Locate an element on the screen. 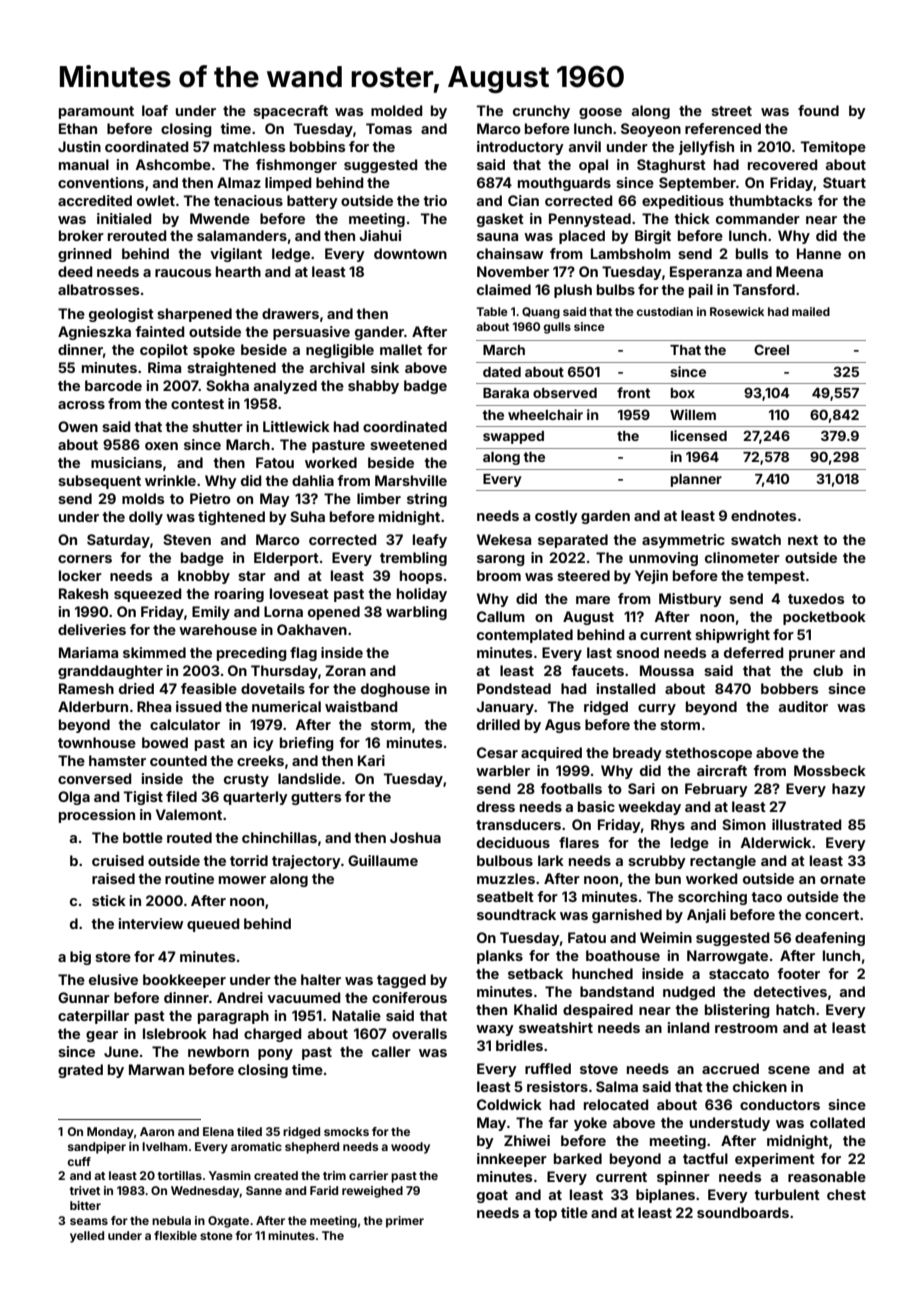  procession is located at coordinates (97, 816).
